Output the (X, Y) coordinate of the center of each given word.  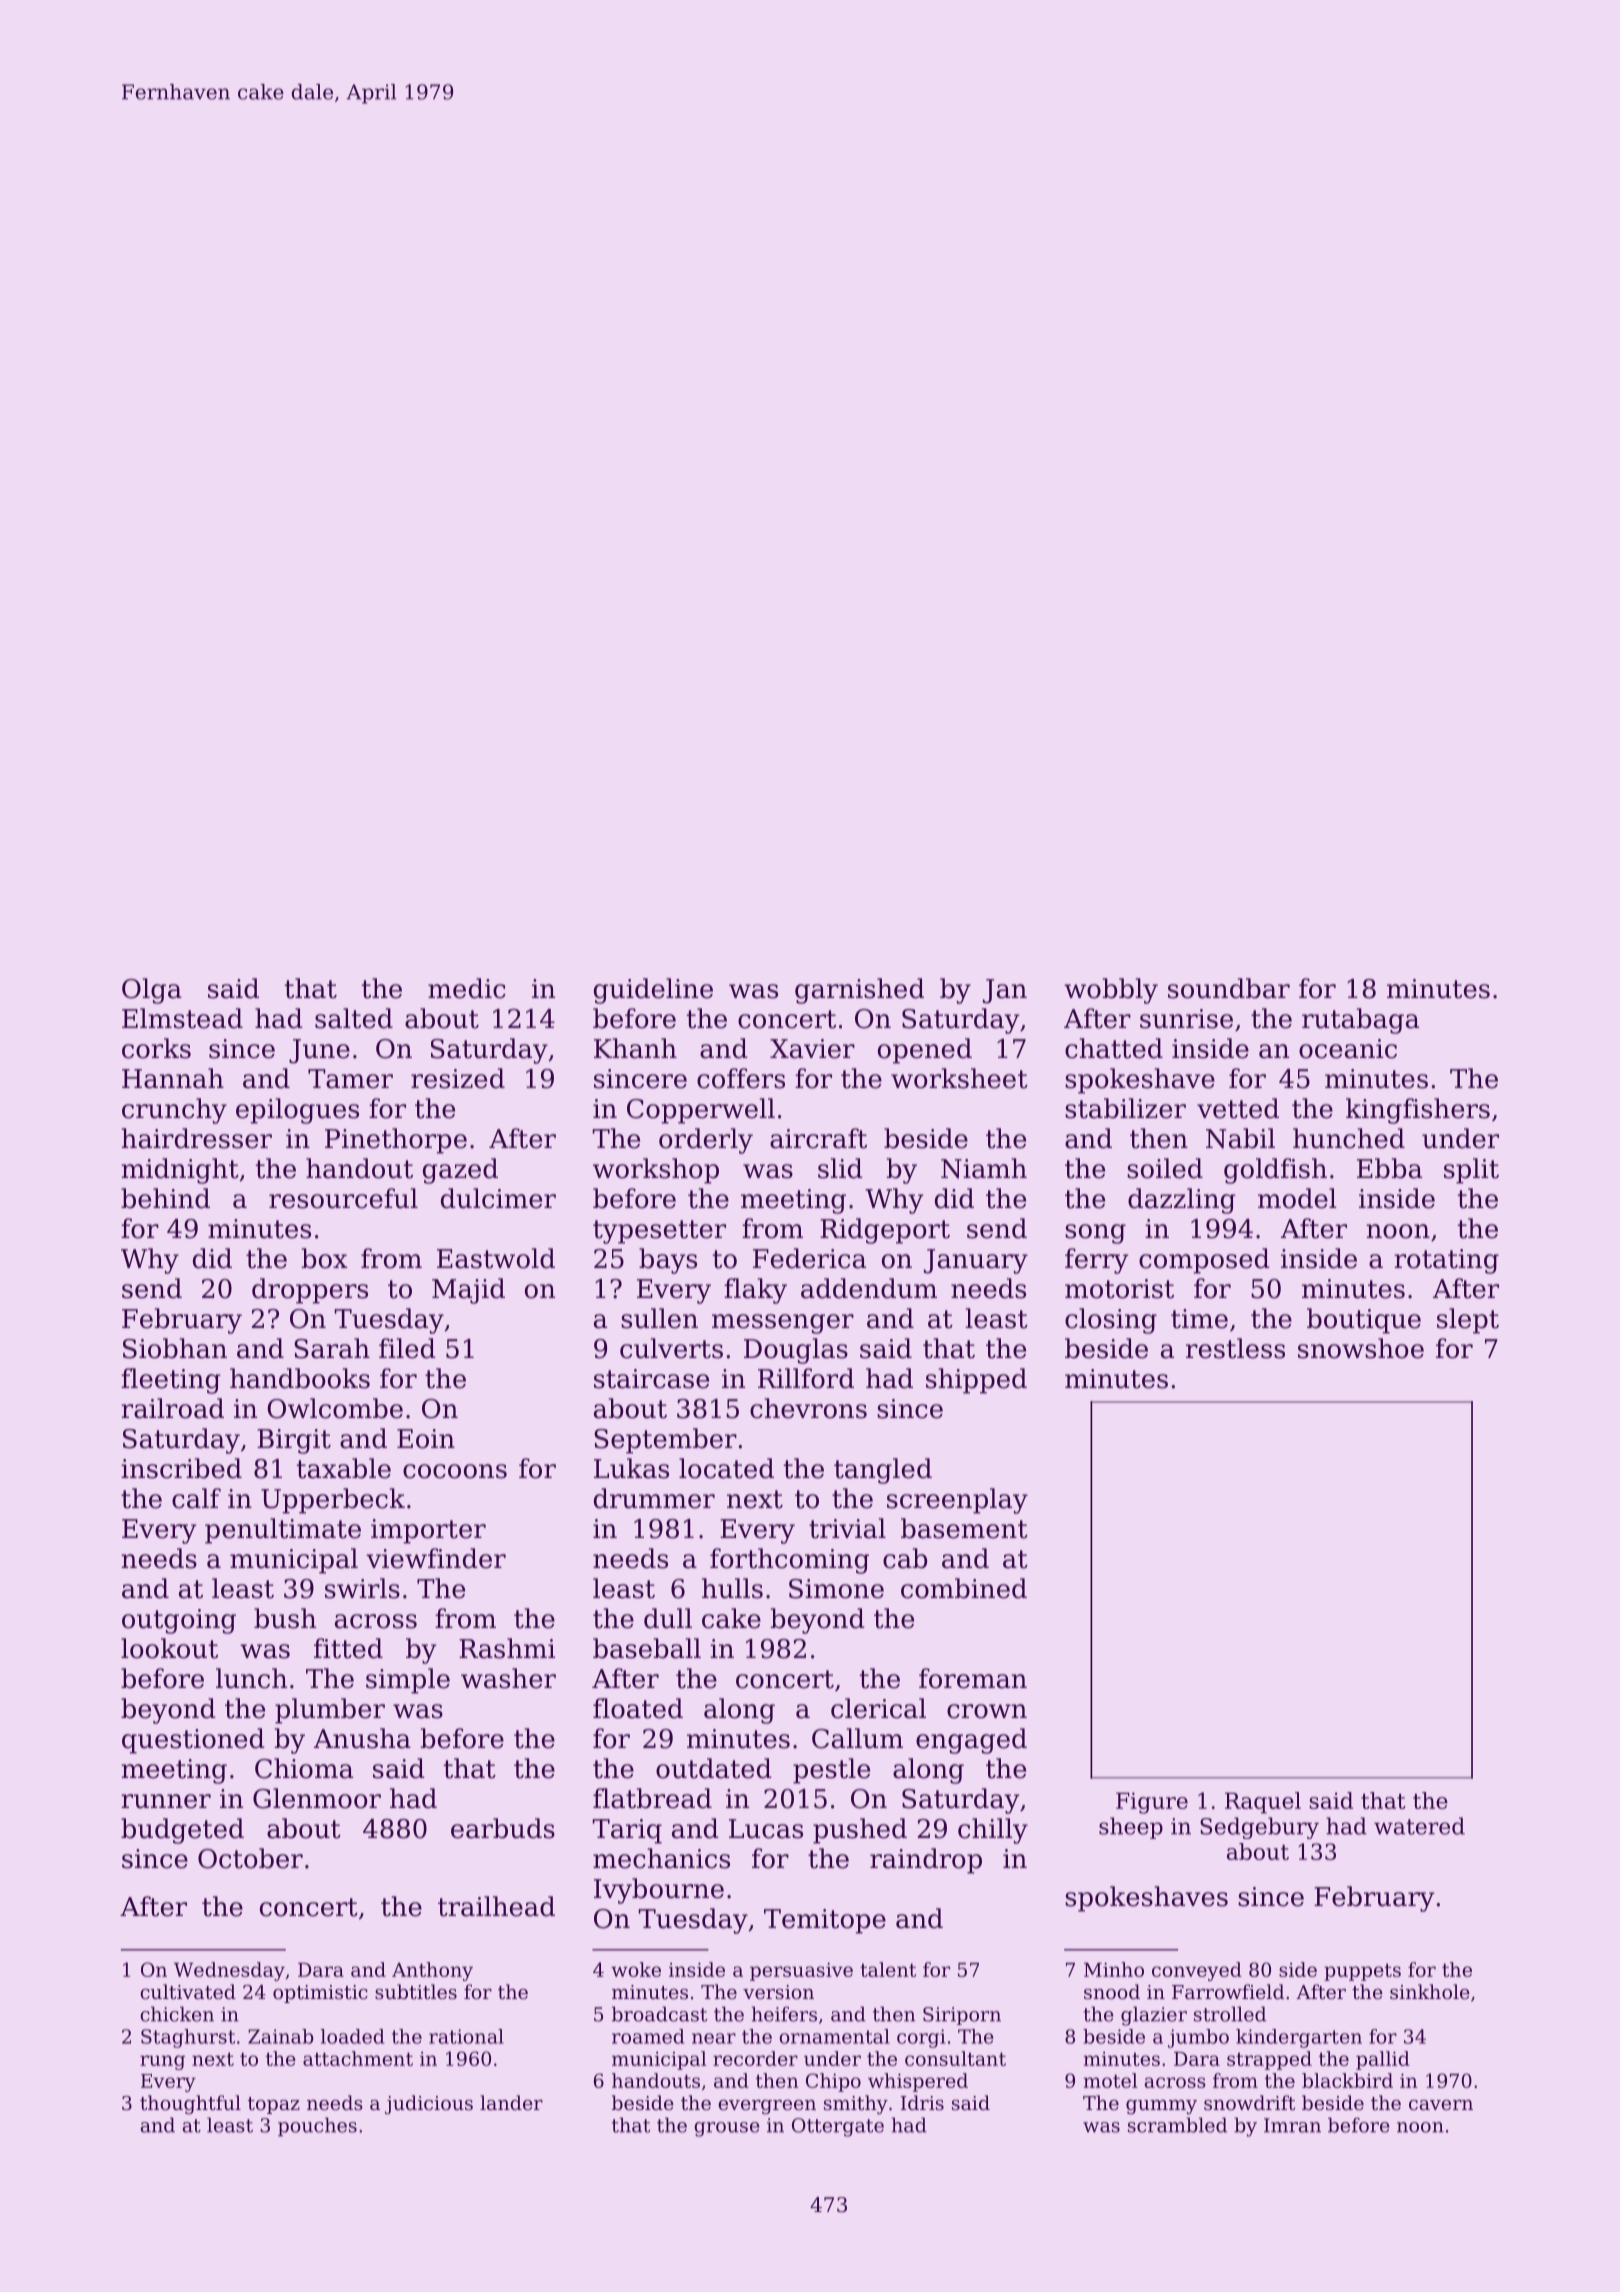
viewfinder (436, 1558)
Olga (152, 991)
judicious (429, 2104)
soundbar (1229, 988)
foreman (973, 1678)
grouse (727, 2129)
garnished (859, 991)
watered (1419, 1826)
